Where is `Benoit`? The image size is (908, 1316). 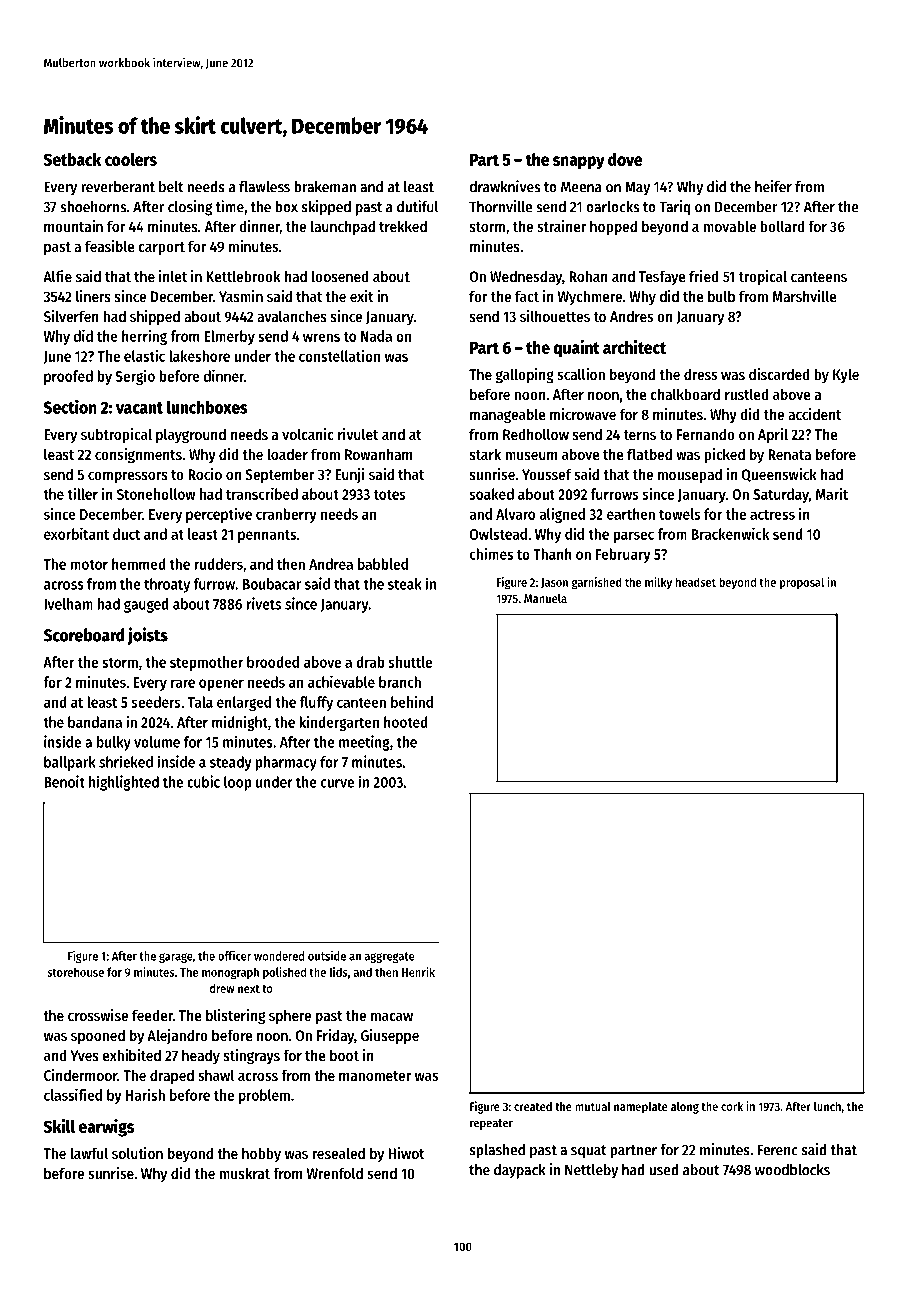
Benoit is located at coordinates (64, 781).
